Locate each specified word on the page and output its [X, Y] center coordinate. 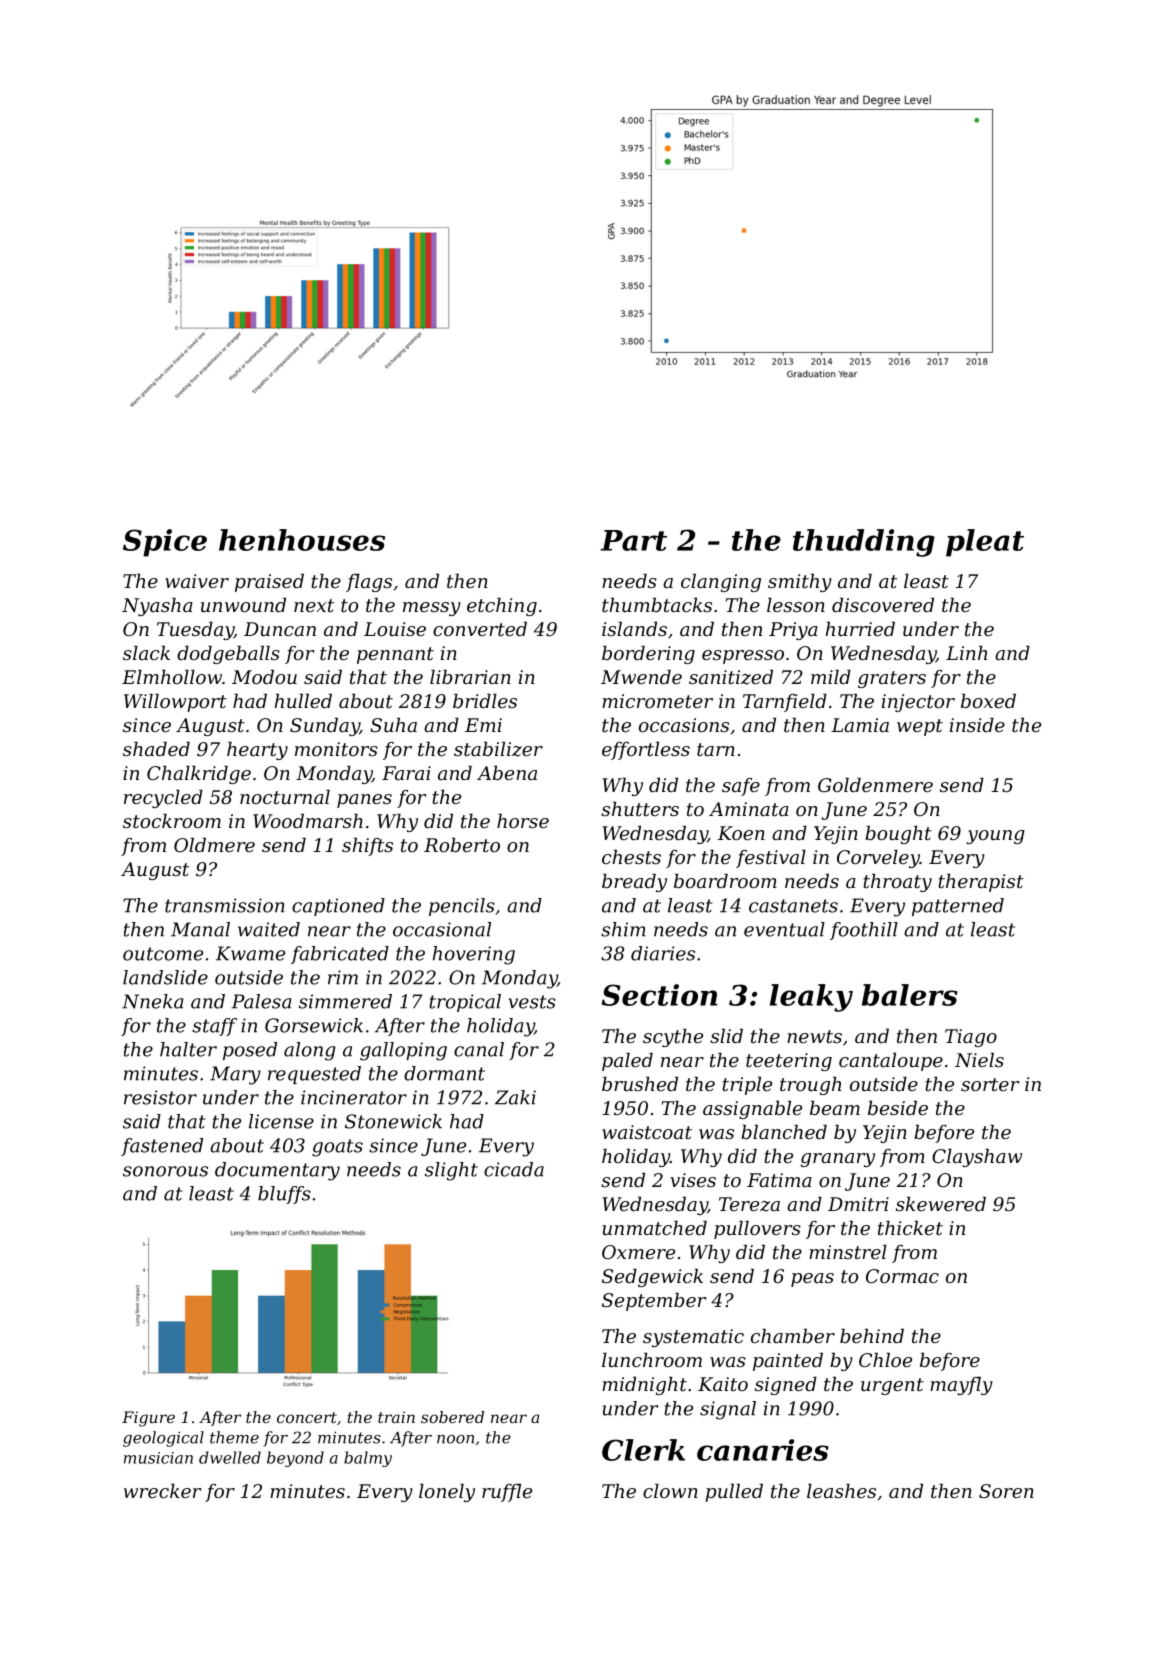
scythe [673, 1037]
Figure [148, 1419]
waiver [197, 581]
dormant [444, 1073]
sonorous [165, 1171]
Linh [967, 652]
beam [835, 1107]
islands [634, 628]
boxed [988, 700]
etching [502, 606]
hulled [303, 700]
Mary [235, 1075]
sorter [990, 1084]
